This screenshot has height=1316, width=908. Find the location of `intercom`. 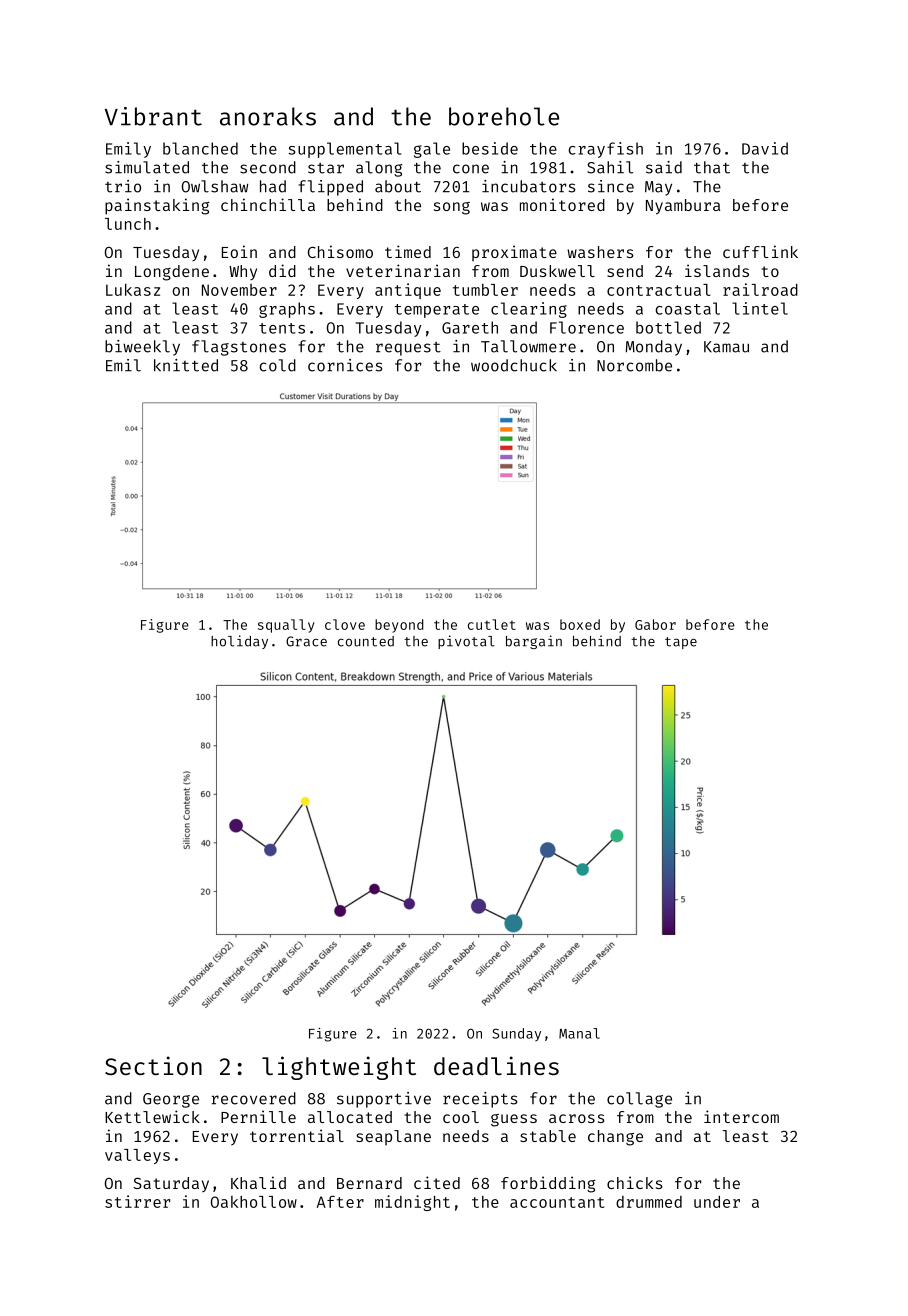

intercom is located at coordinates (741, 1116).
